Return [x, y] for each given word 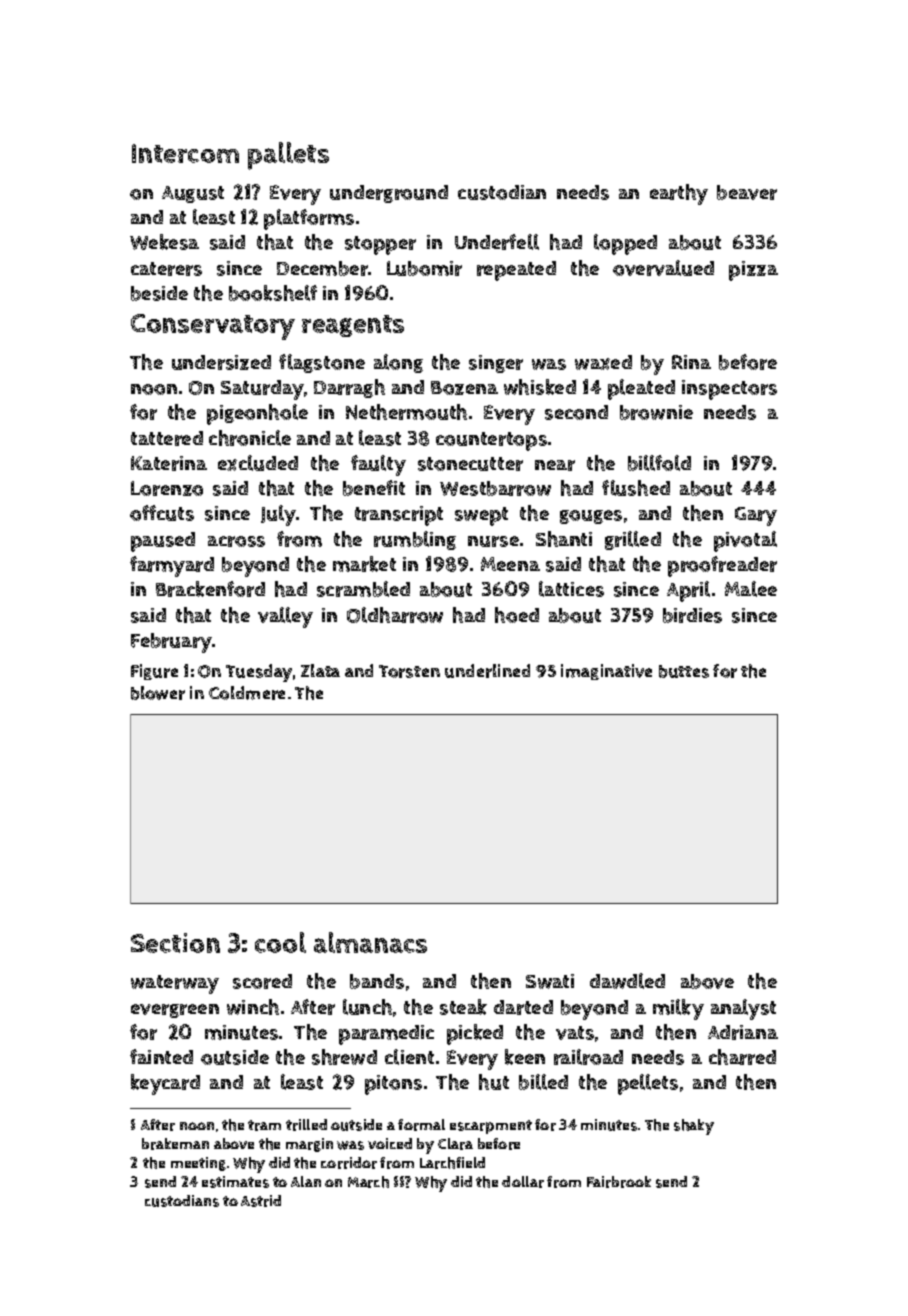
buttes [684, 671]
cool [280, 942]
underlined [487, 671]
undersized [221, 362]
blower [158, 693]
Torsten [409, 671]
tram [264, 1125]
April [688, 591]
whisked [540, 387]
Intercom [185, 153]
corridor [349, 1163]
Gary [756, 516]
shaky [694, 1127]
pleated [641, 389]
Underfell [497, 242]
